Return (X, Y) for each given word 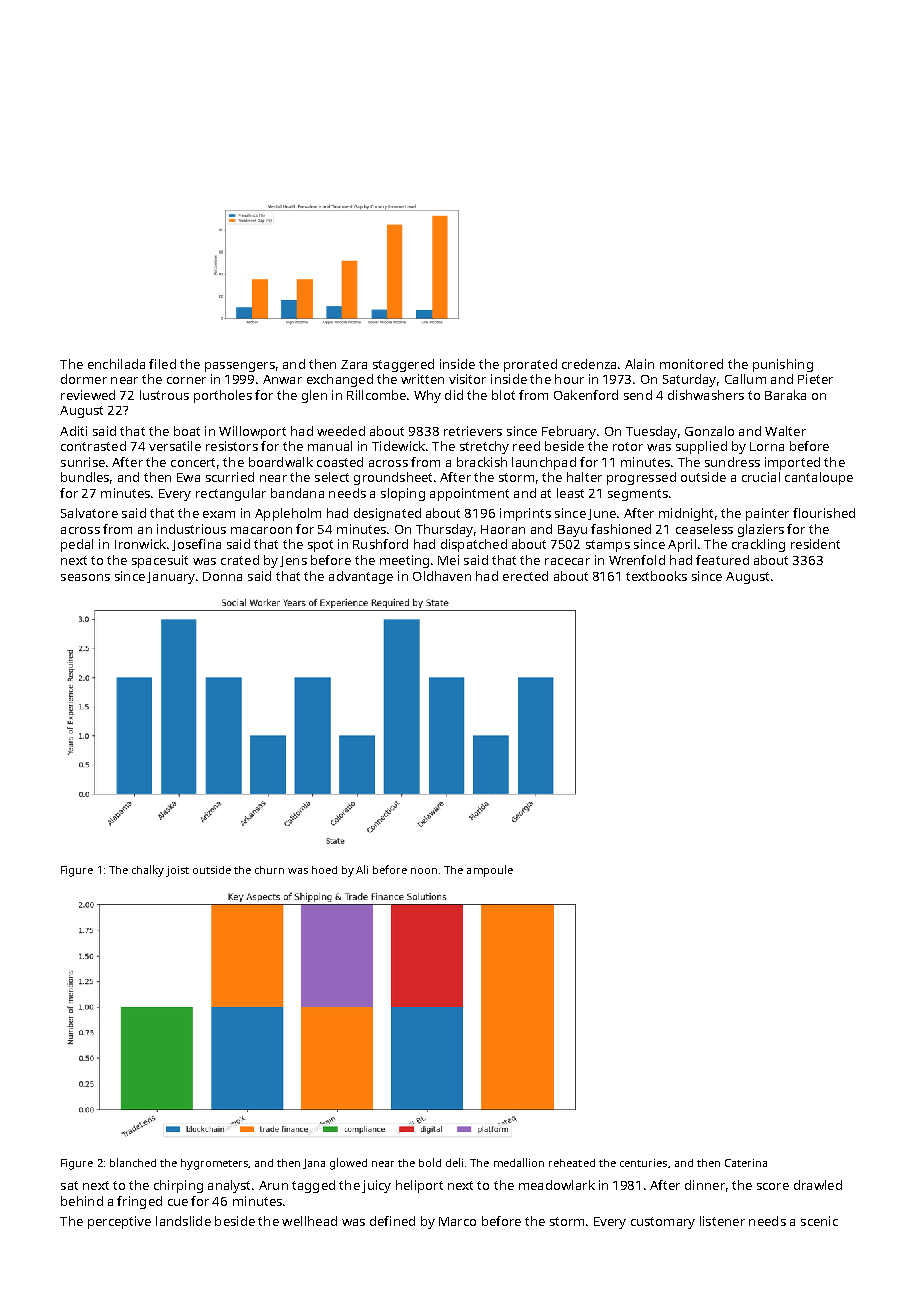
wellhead (309, 1221)
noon (424, 871)
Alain (639, 364)
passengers (240, 367)
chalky (148, 871)
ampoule (490, 871)
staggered (403, 365)
